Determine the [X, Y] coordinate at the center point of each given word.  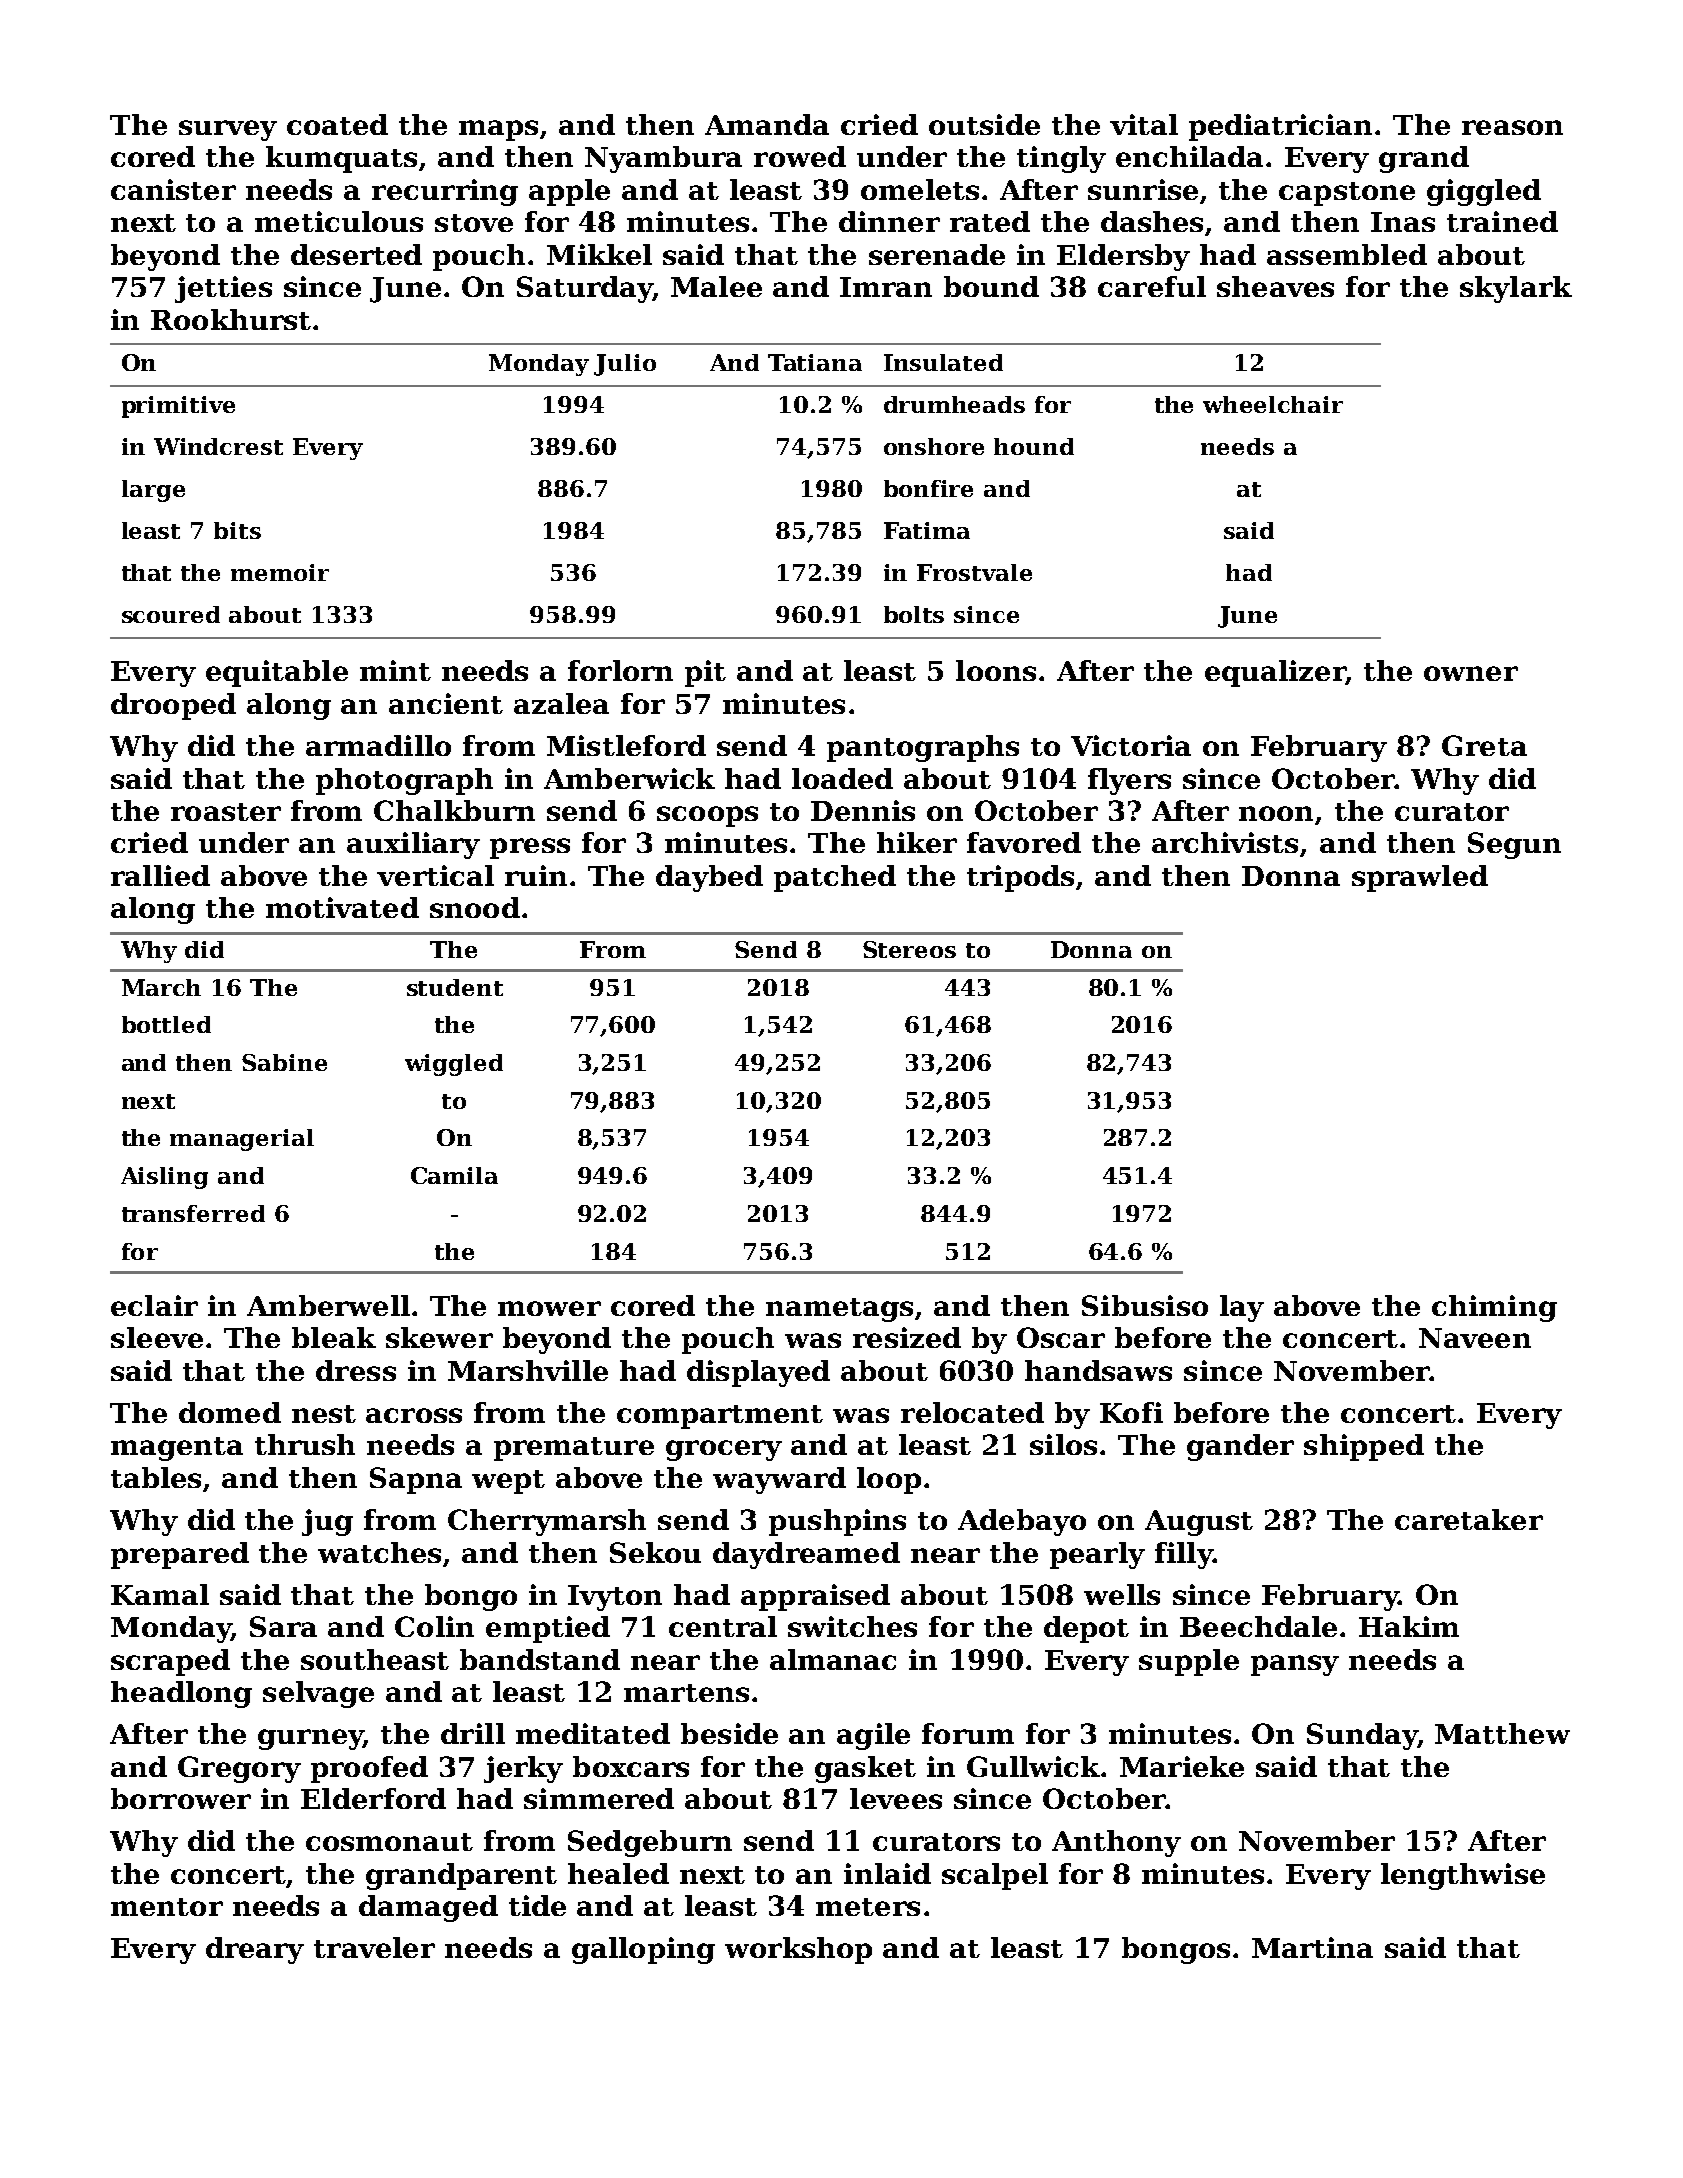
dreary [255, 1950]
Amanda [767, 124]
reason [1512, 127]
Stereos [909, 949]
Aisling [164, 1178]
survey [228, 130]
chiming [1494, 1308]
